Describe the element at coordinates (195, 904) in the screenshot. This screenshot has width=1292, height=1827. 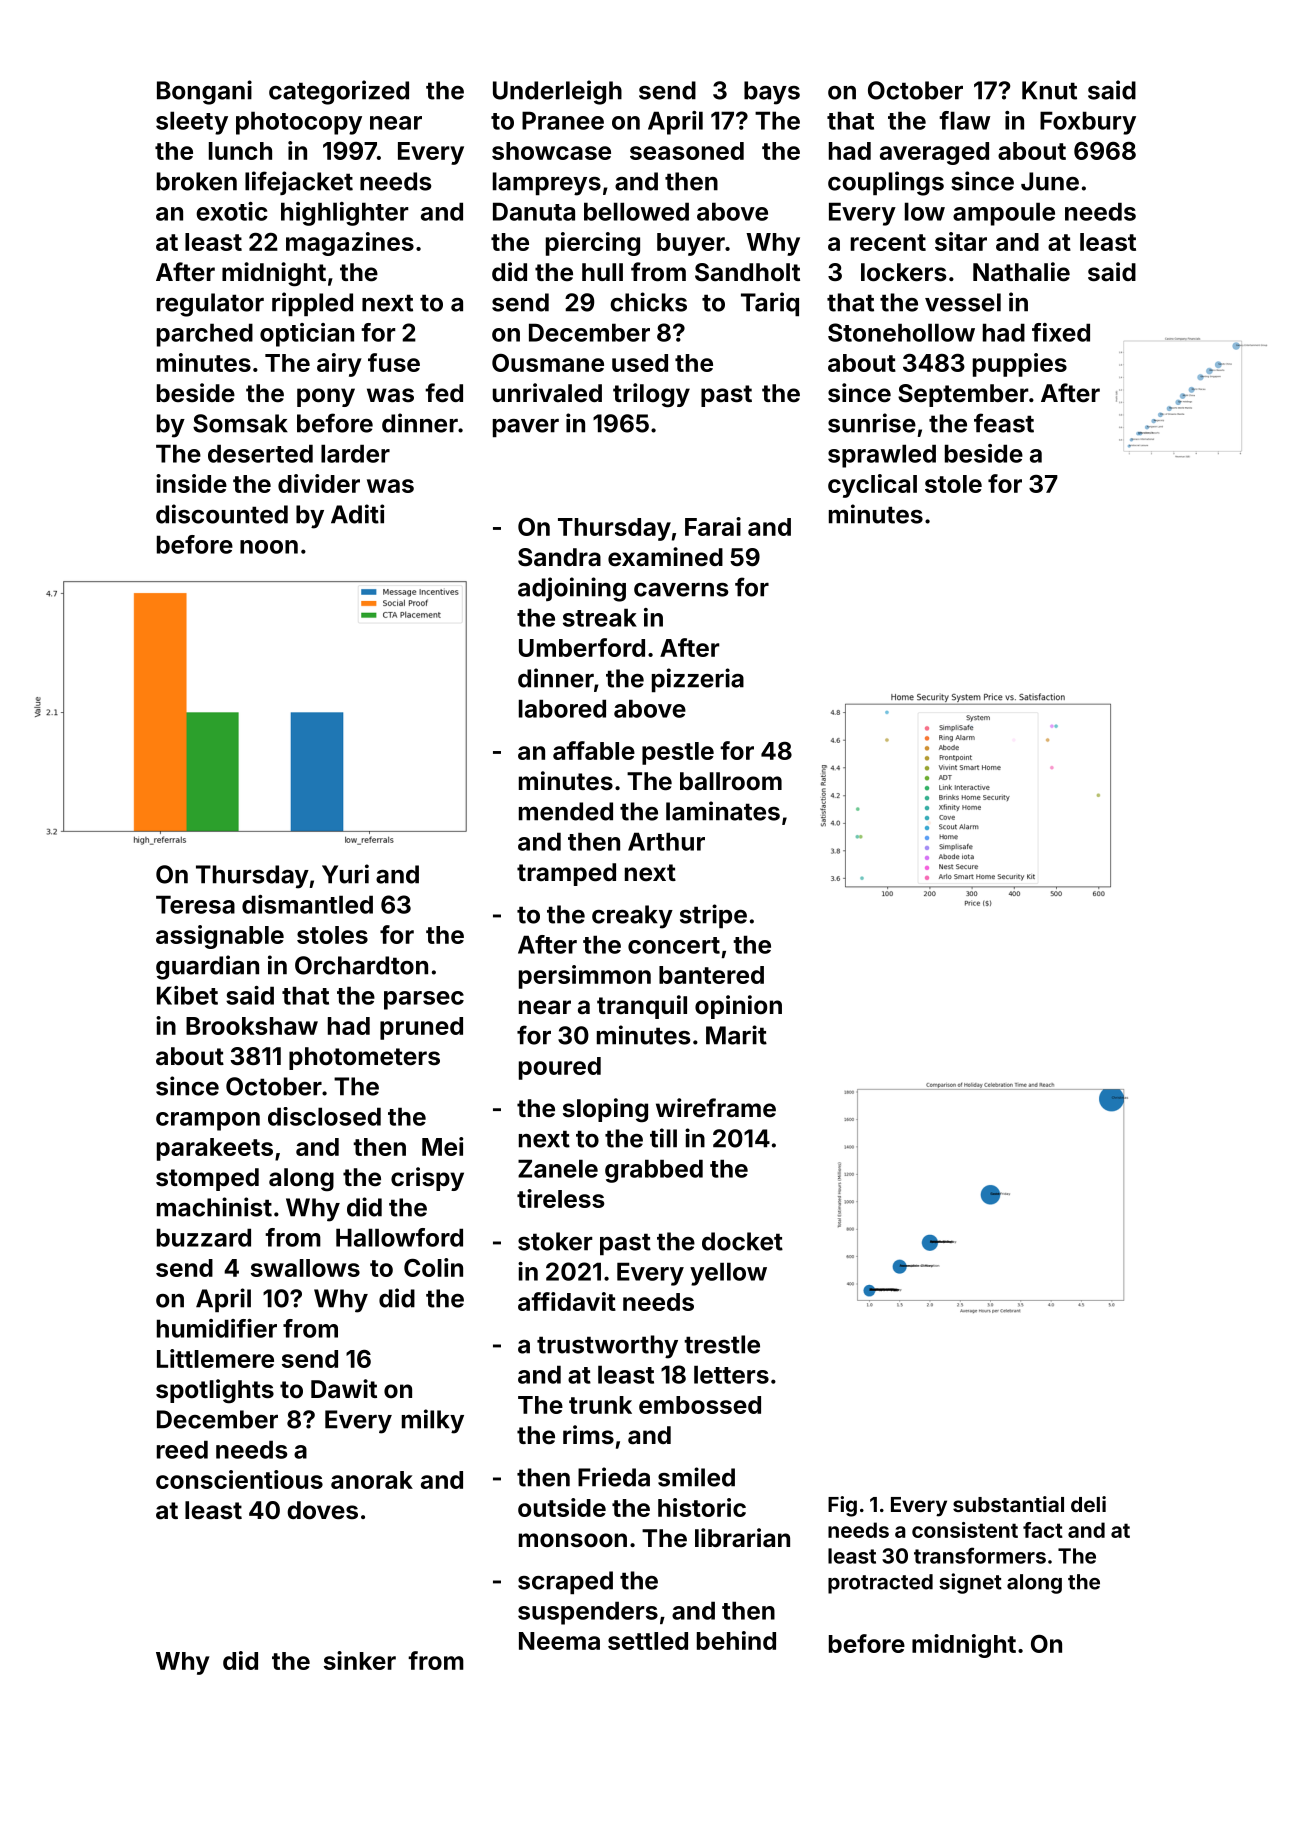
I see `Teresa` at that location.
